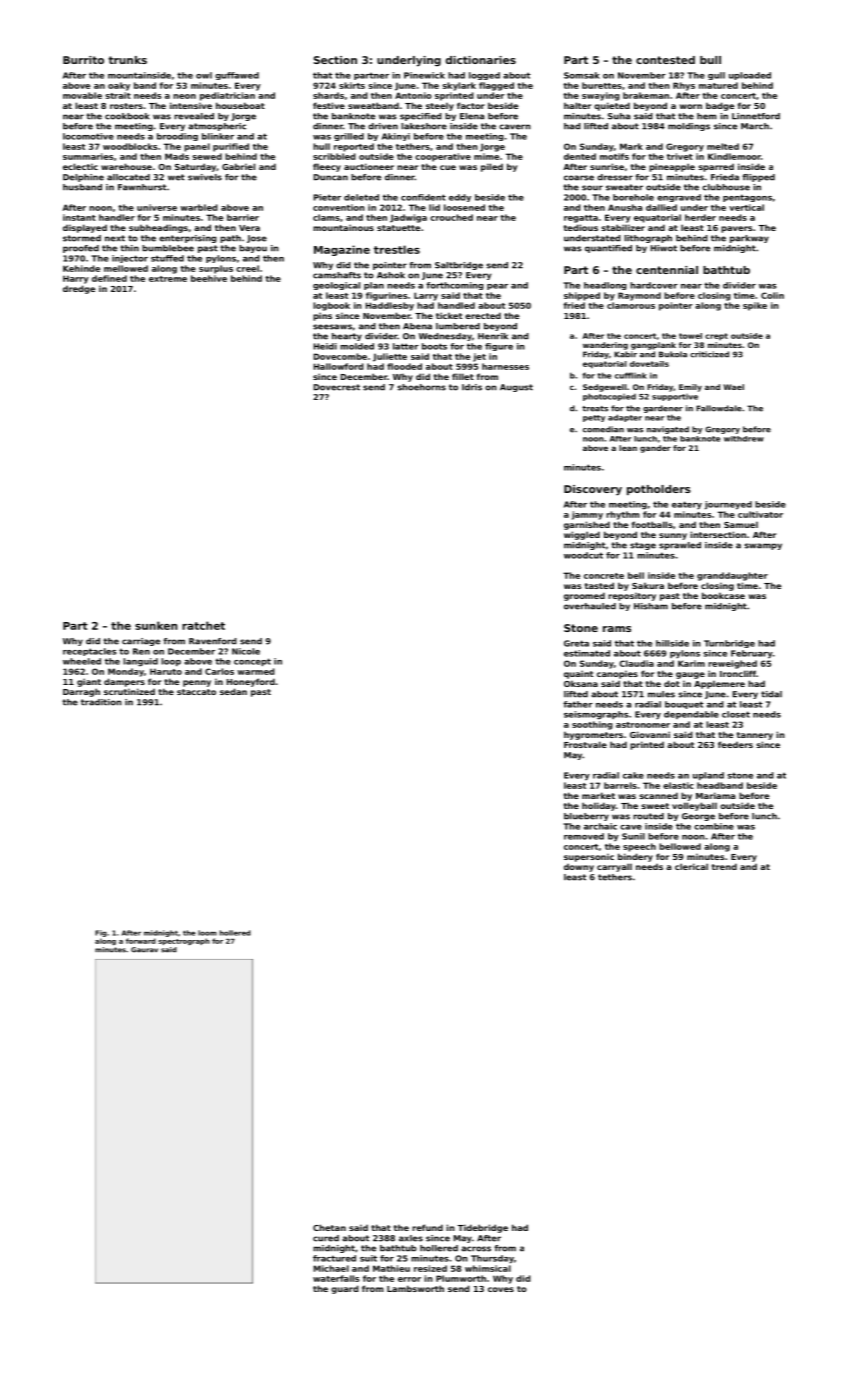 This image has width=849, height=1400. I want to click on Gaurav, so click(144, 950).
